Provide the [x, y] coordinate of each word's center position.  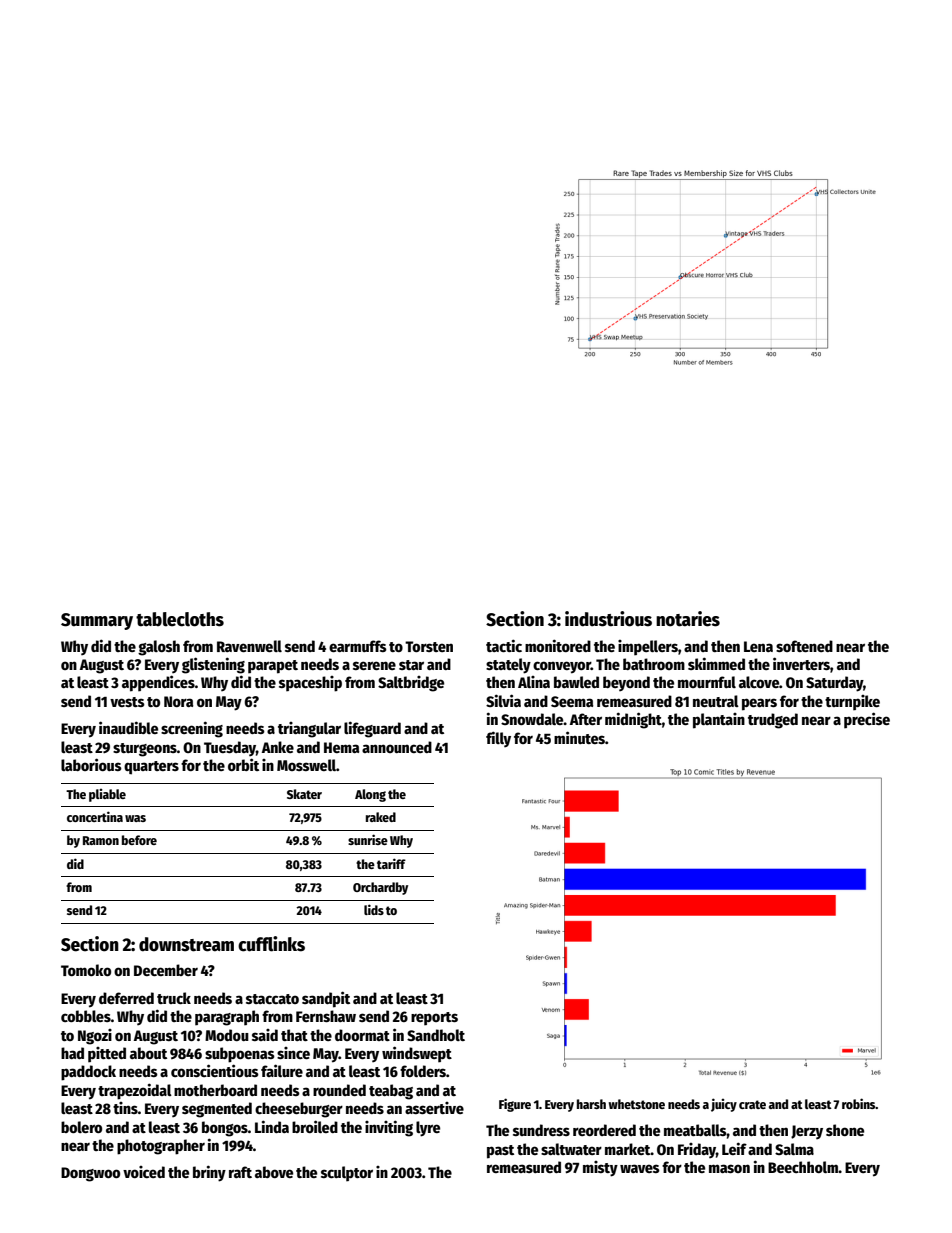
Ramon [101, 840]
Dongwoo [90, 1174]
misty [600, 1169]
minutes [579, 737]
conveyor [562, 667]
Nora [179, 701]
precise [867, 720]
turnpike [852, 703]
